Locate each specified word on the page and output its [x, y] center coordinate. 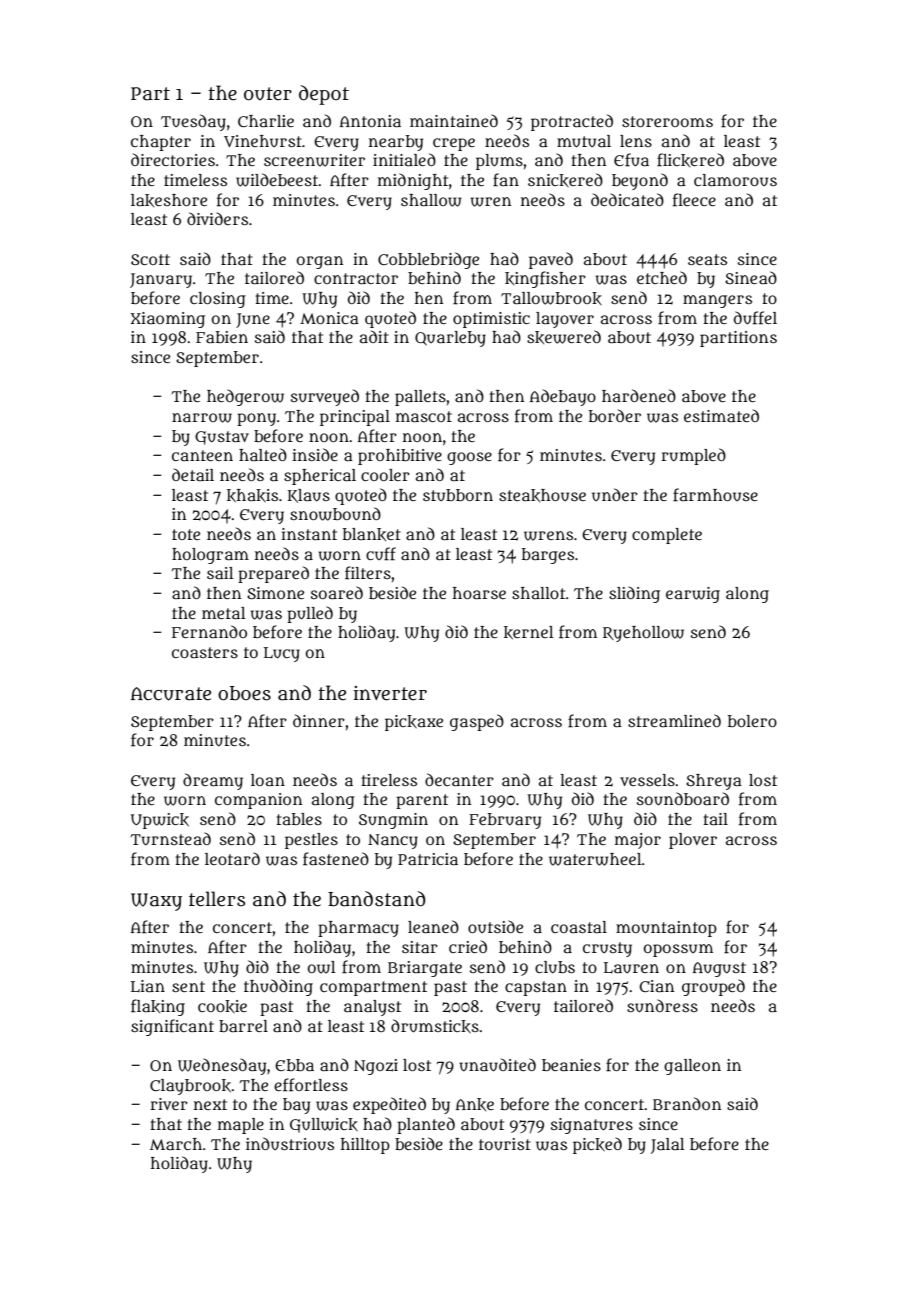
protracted [572, 122]
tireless [389, 780]
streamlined [674, 720]
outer [268, 94]
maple [241, 1126]
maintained [454, 120]
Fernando [209, 631]
